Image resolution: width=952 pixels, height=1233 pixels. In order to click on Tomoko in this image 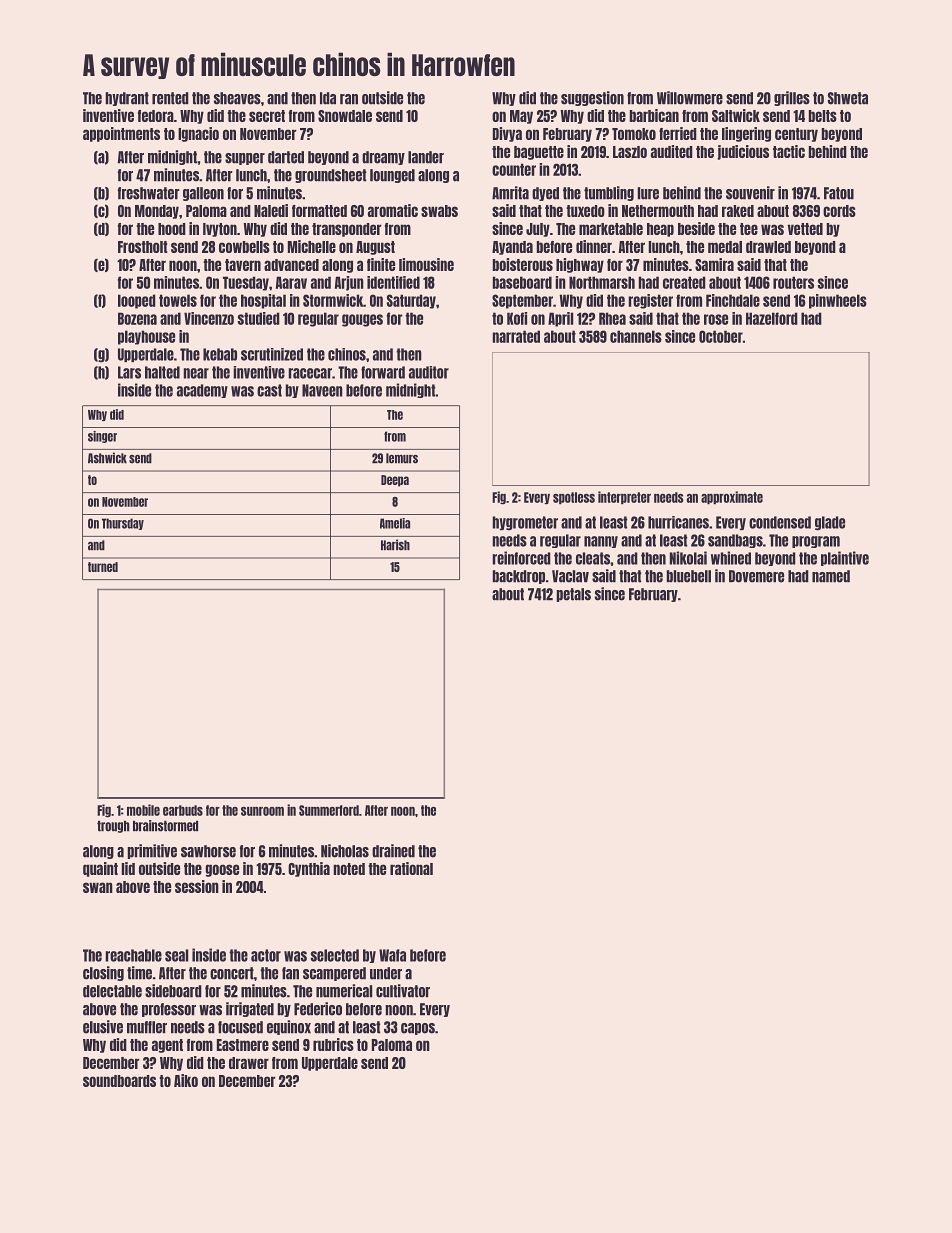, I will do `click(634, 134)`.
